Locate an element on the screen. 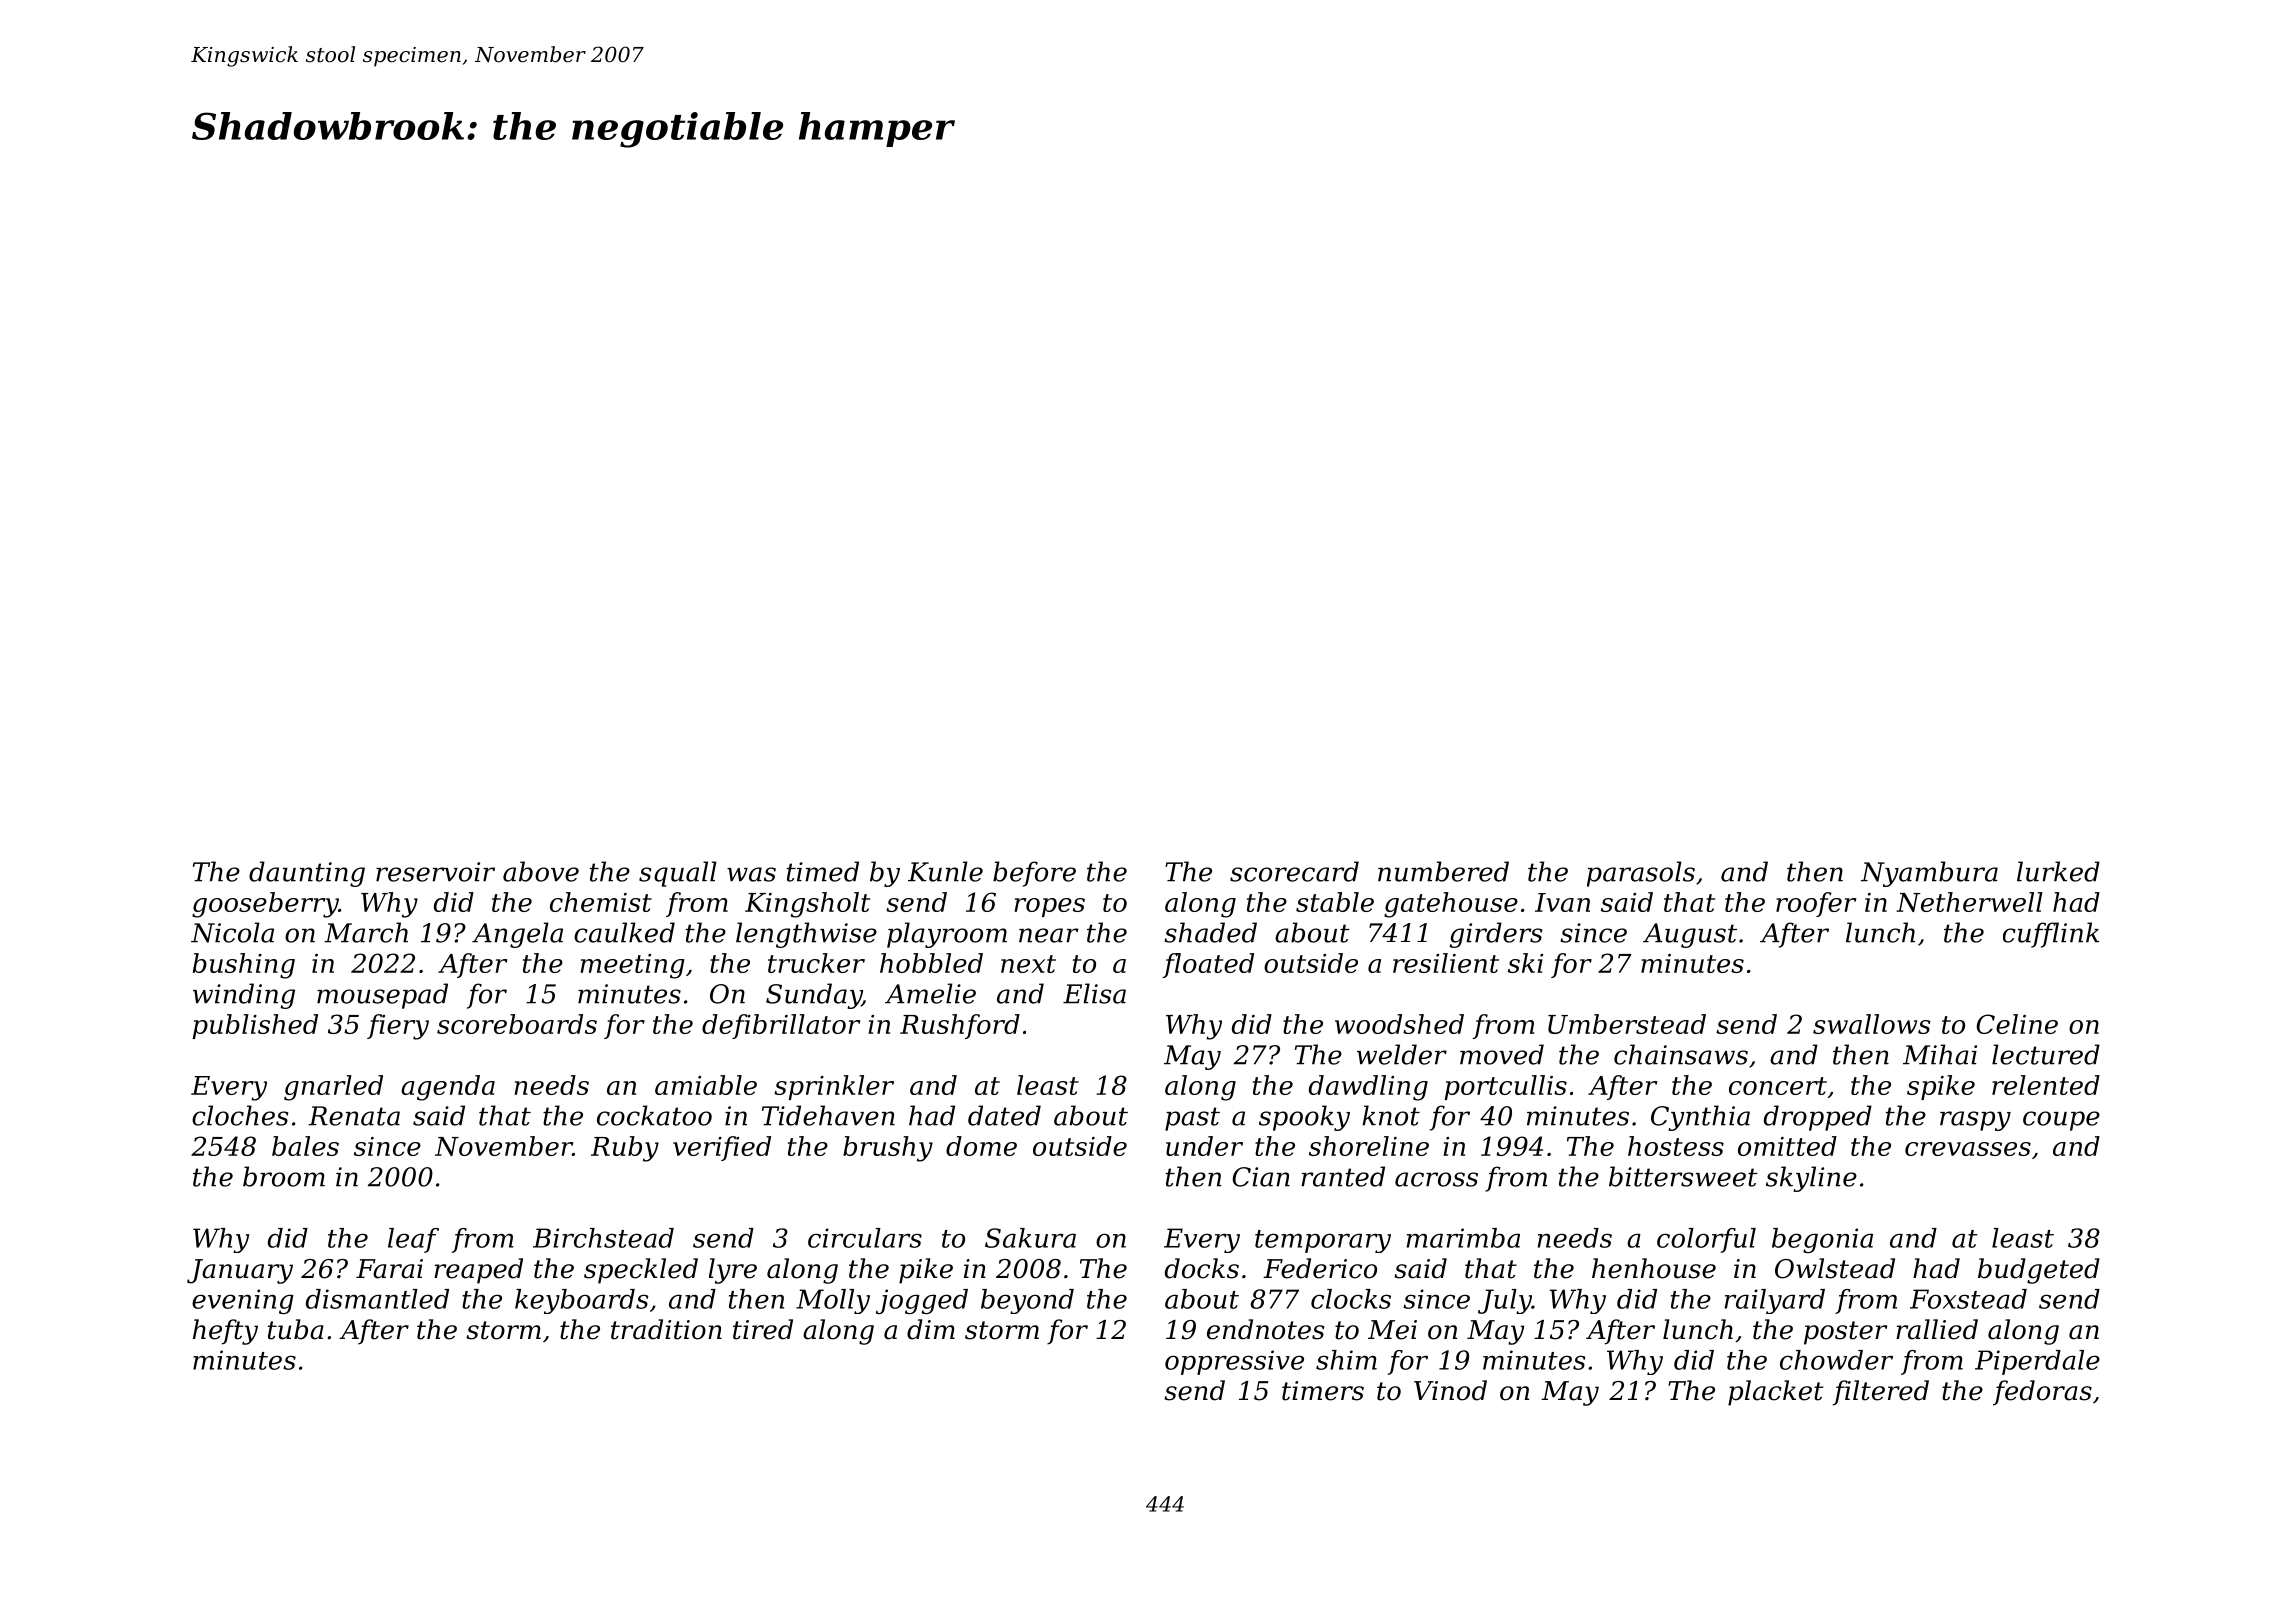 The image size is (2292, 1620). rallied is located at coordinates (1937, 1329).
